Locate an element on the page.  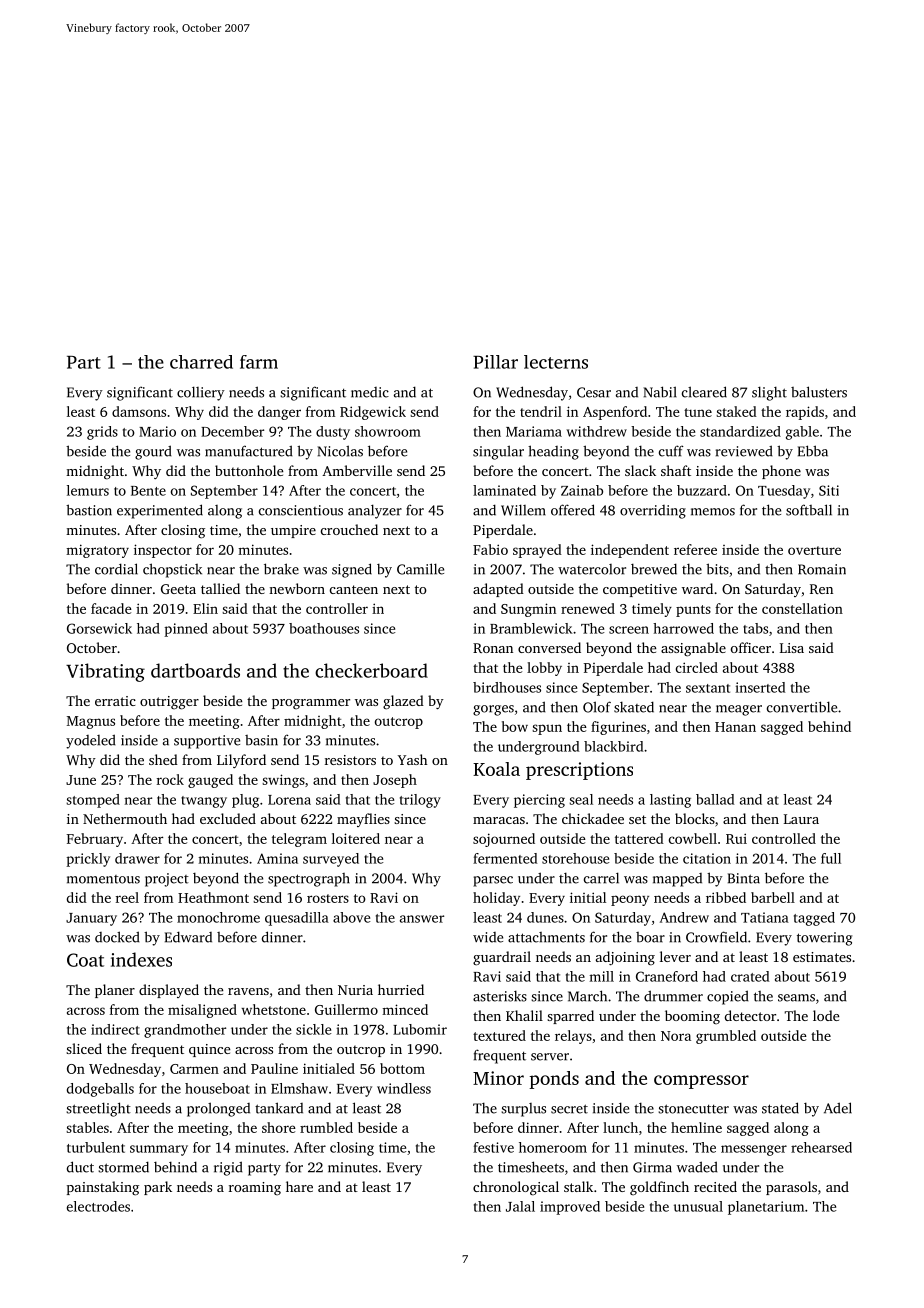
Ridgewick is located at coordinates (373, 413).
